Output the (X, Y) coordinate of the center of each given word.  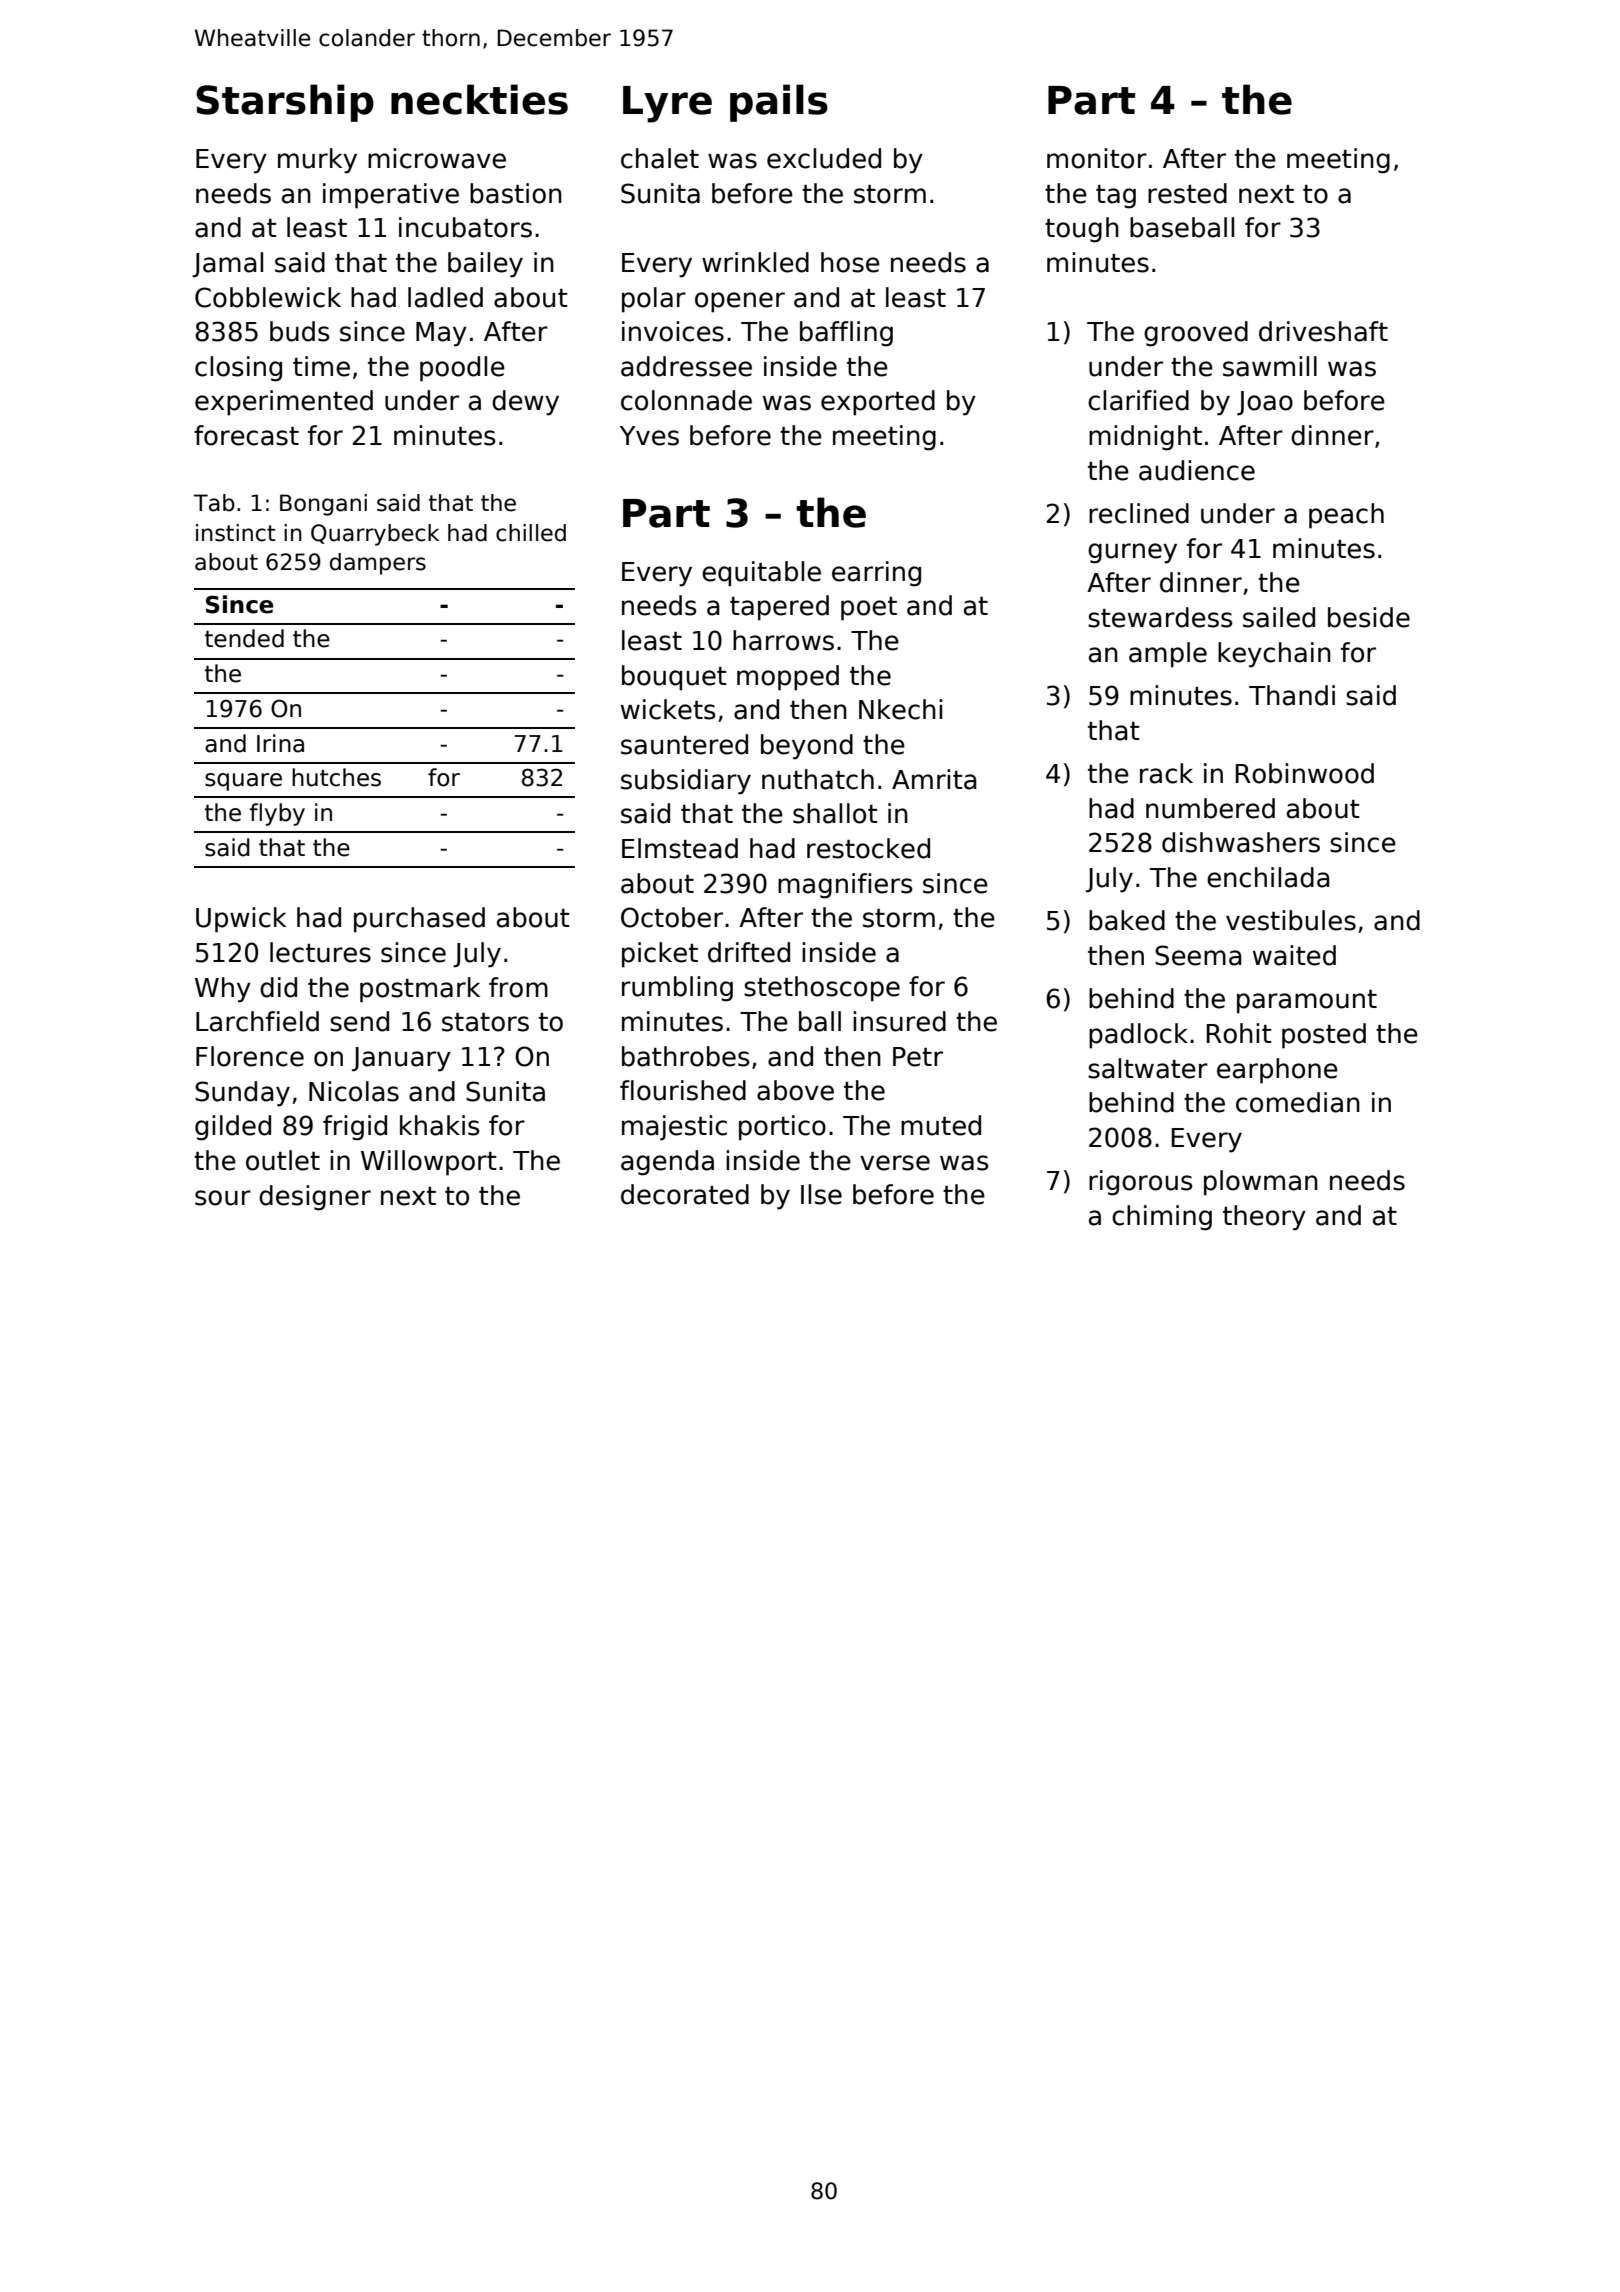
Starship (285, 103)
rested (1187, 193)
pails (779, 103)
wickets (668, 709)
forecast (246, 435)
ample (1168, 655)
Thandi (1292, 695)
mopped (788, 678)
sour (223, 1198)
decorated (685, 1194)
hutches (336, 777)
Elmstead (680, 848)
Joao (1265, 403)
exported (878, 403)
